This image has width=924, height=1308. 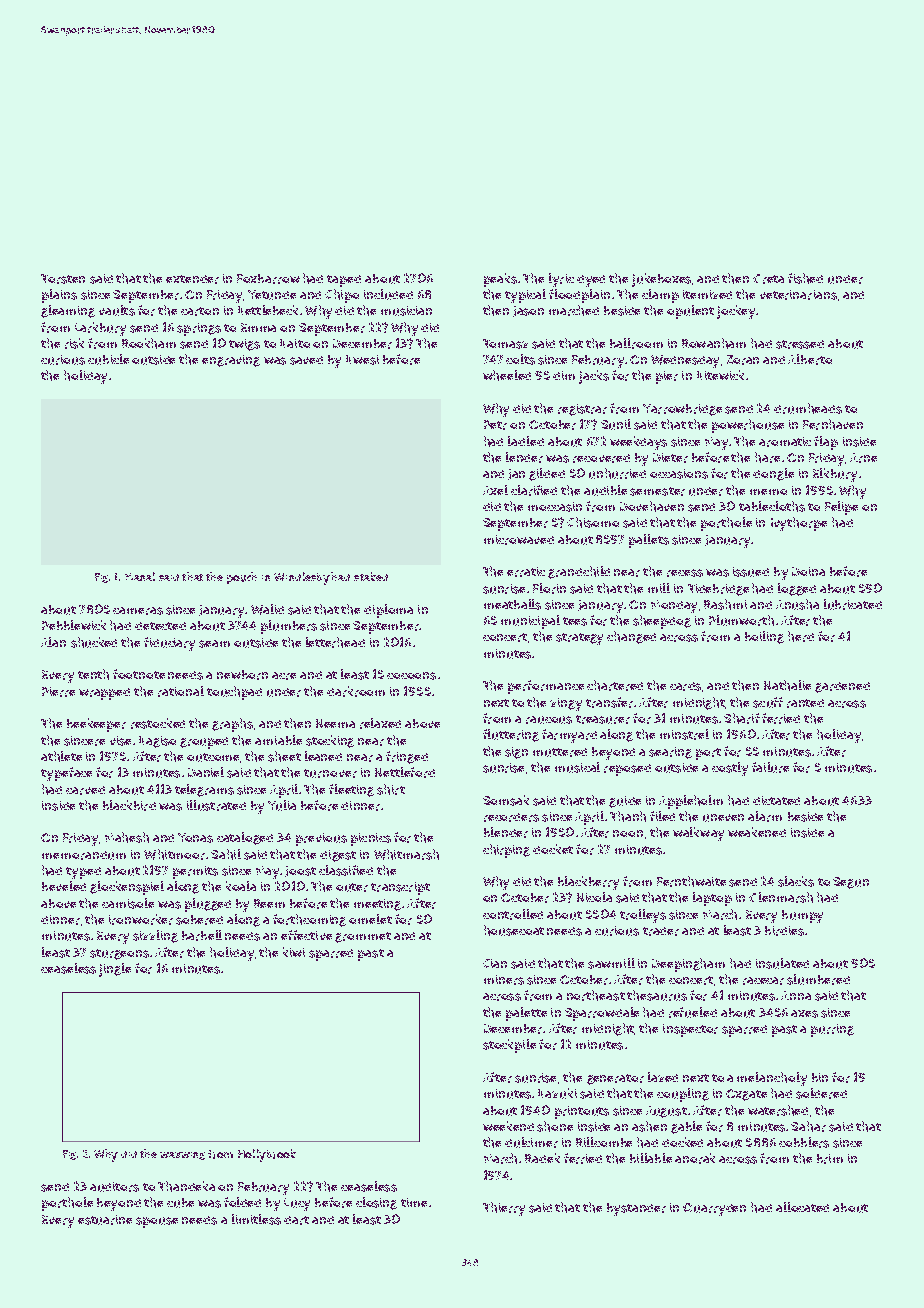 I want to click on blackberry, so click(x=588, y=883).
